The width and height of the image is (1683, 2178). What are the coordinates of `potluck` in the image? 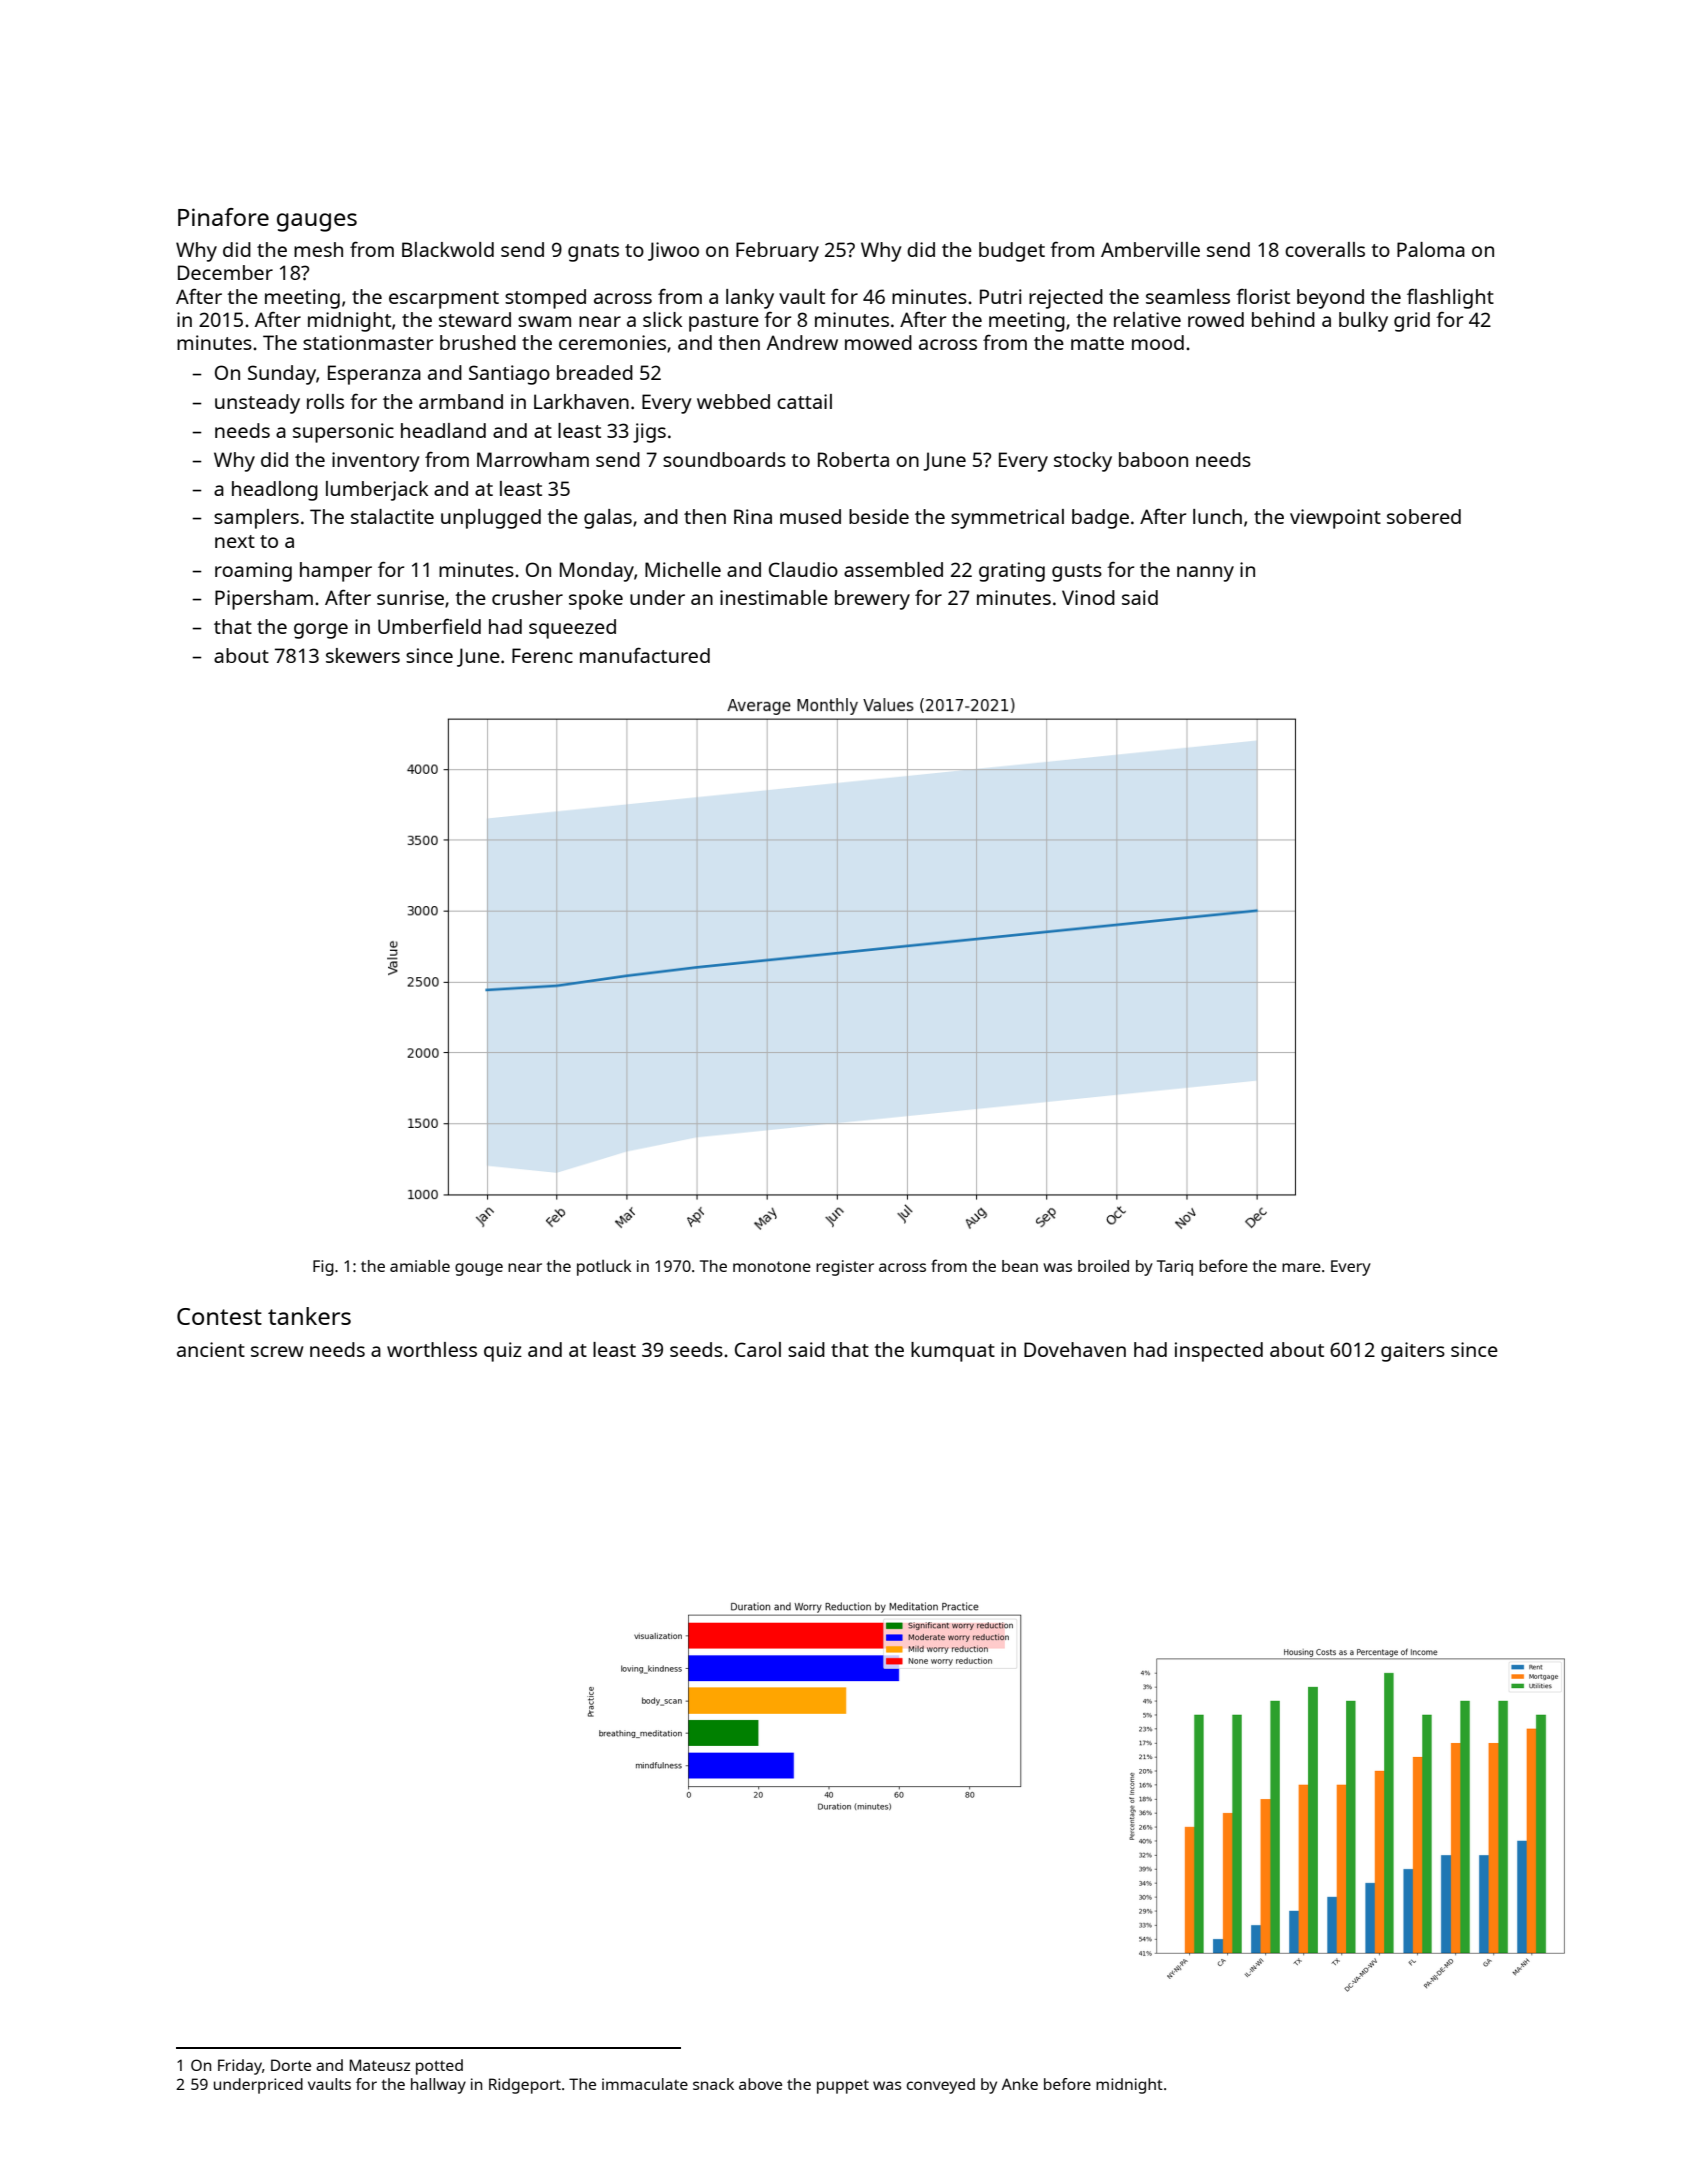 It's located at (604, 1268).
